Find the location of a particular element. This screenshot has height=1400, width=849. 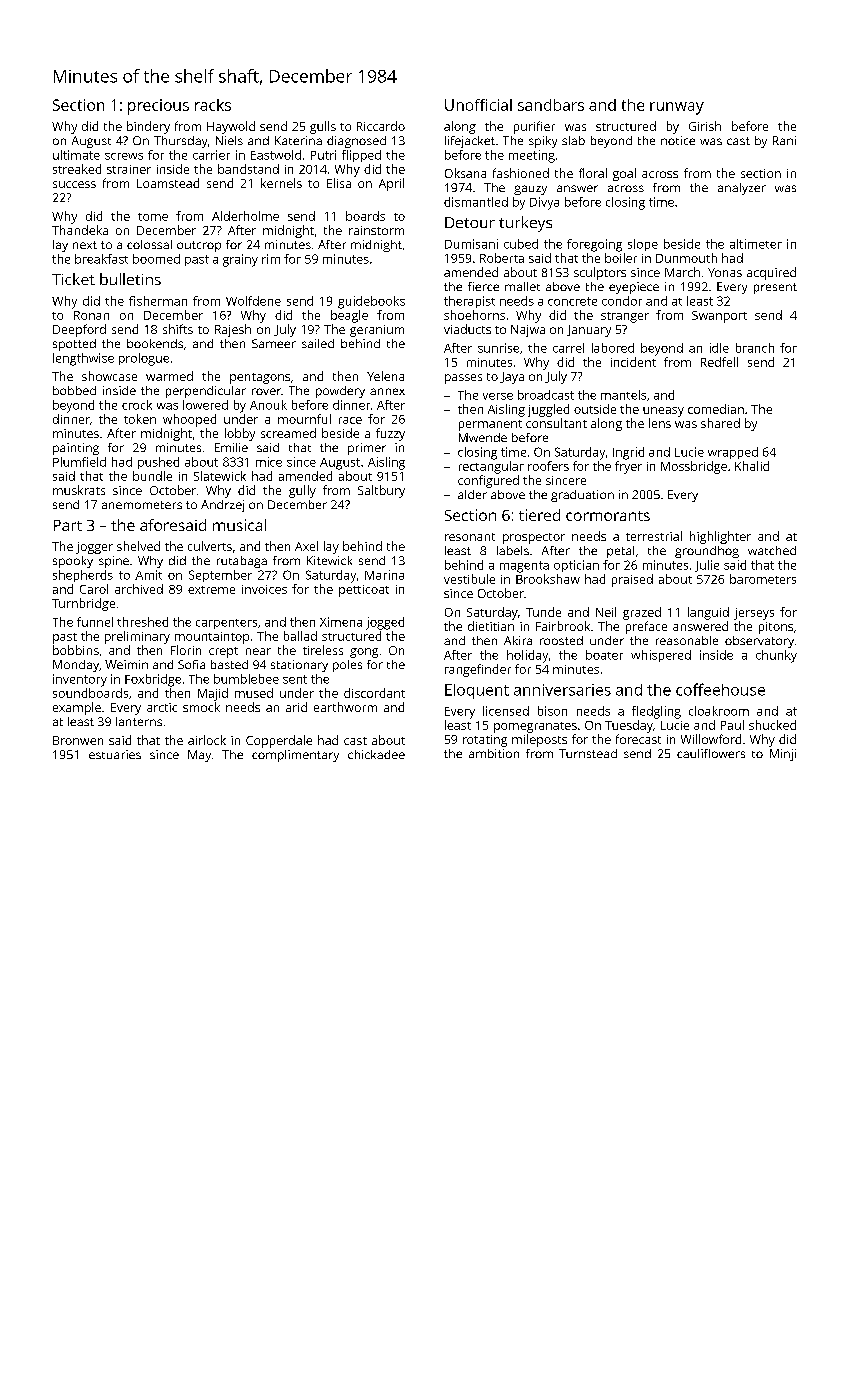

Andrzej is located at coordinates (222, 506).
